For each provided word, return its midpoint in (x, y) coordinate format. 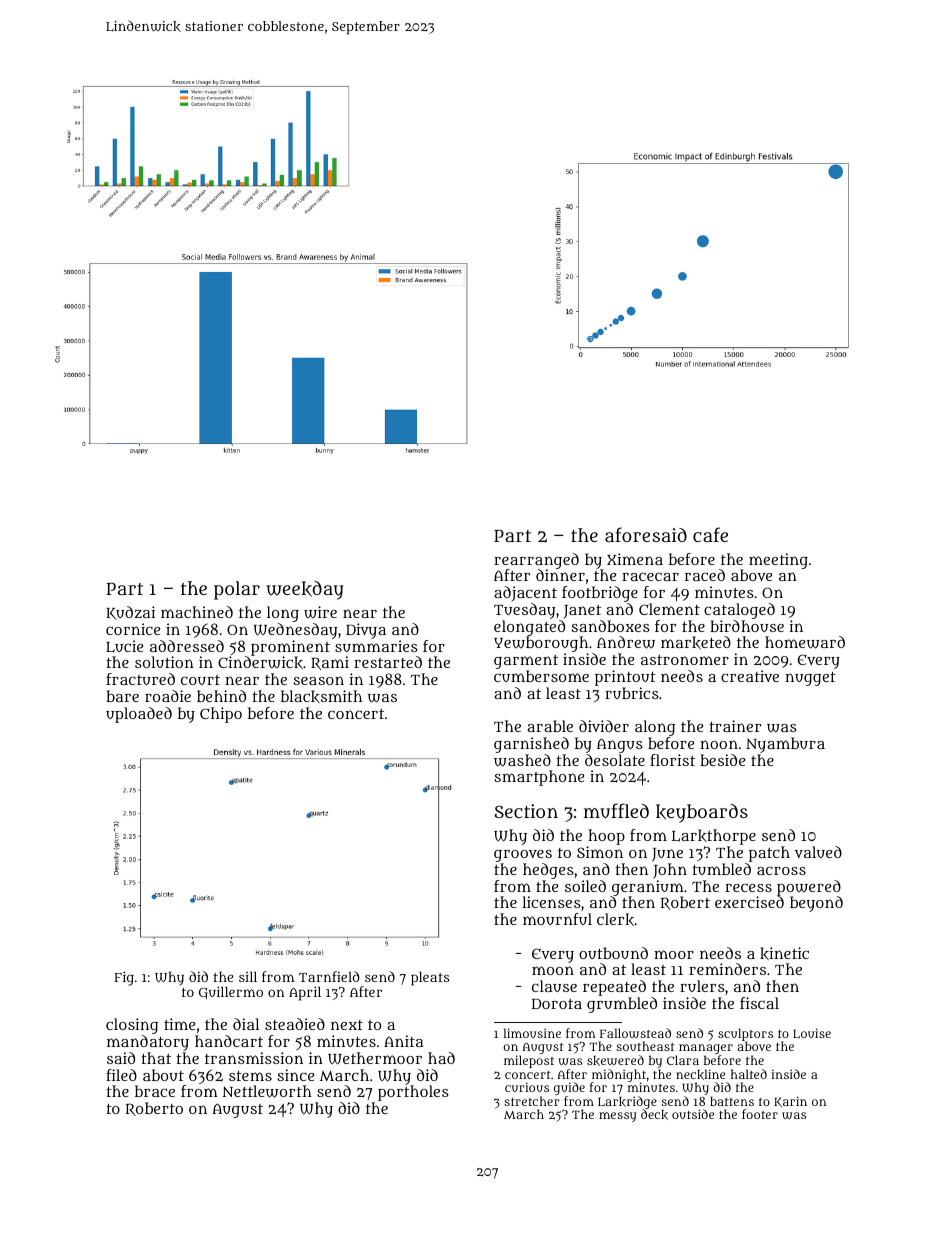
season (318, 680)
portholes (413, 1093)
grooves (523, 856)
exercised (749, 902)
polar (237, 590)
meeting (778, 561)
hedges (548, 871)
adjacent (525, 594)
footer (760, 1114)
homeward (805, 642)
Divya (366, 631)
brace (155, 1091)
